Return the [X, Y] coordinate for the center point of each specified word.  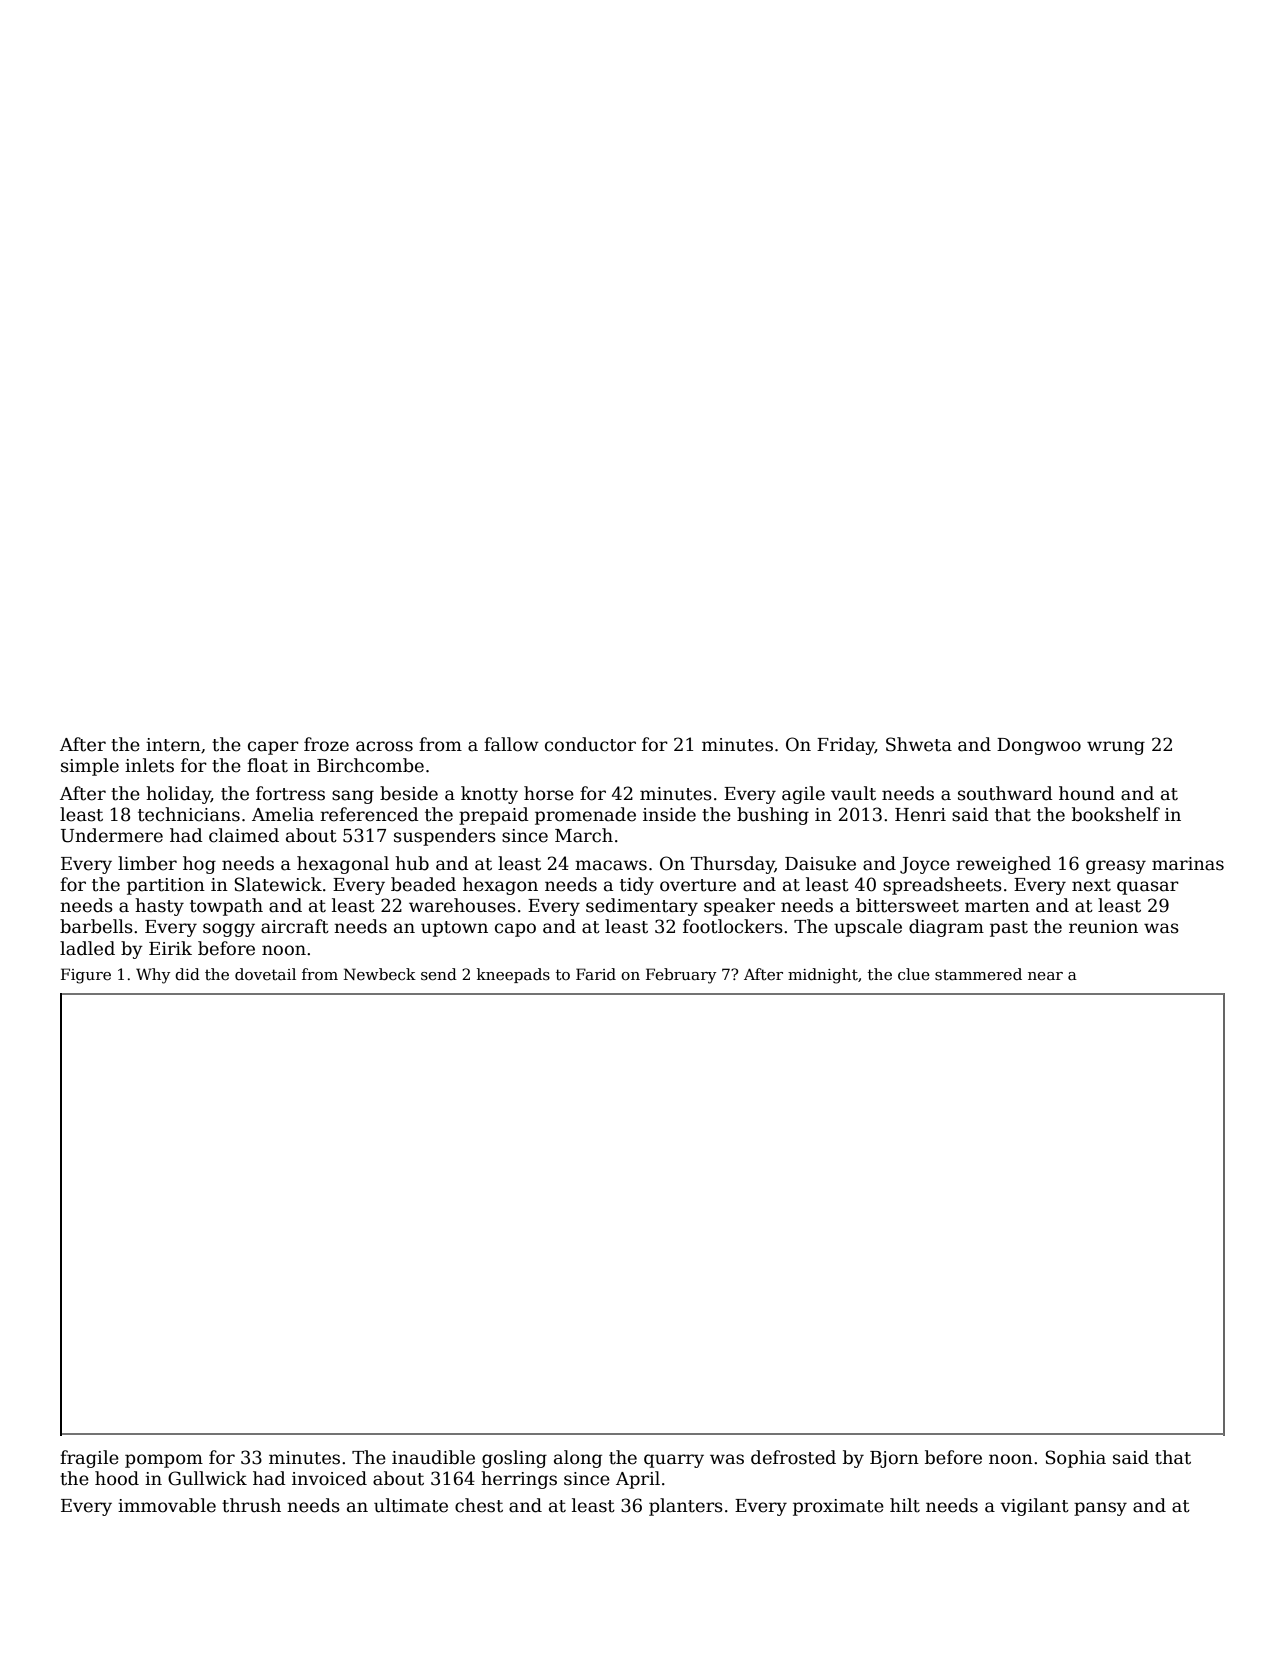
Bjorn [894, 1459]
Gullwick [207, 1478]
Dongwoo [1039, 746]
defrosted [793, 1457]
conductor [590, 744]
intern [173, 745]
